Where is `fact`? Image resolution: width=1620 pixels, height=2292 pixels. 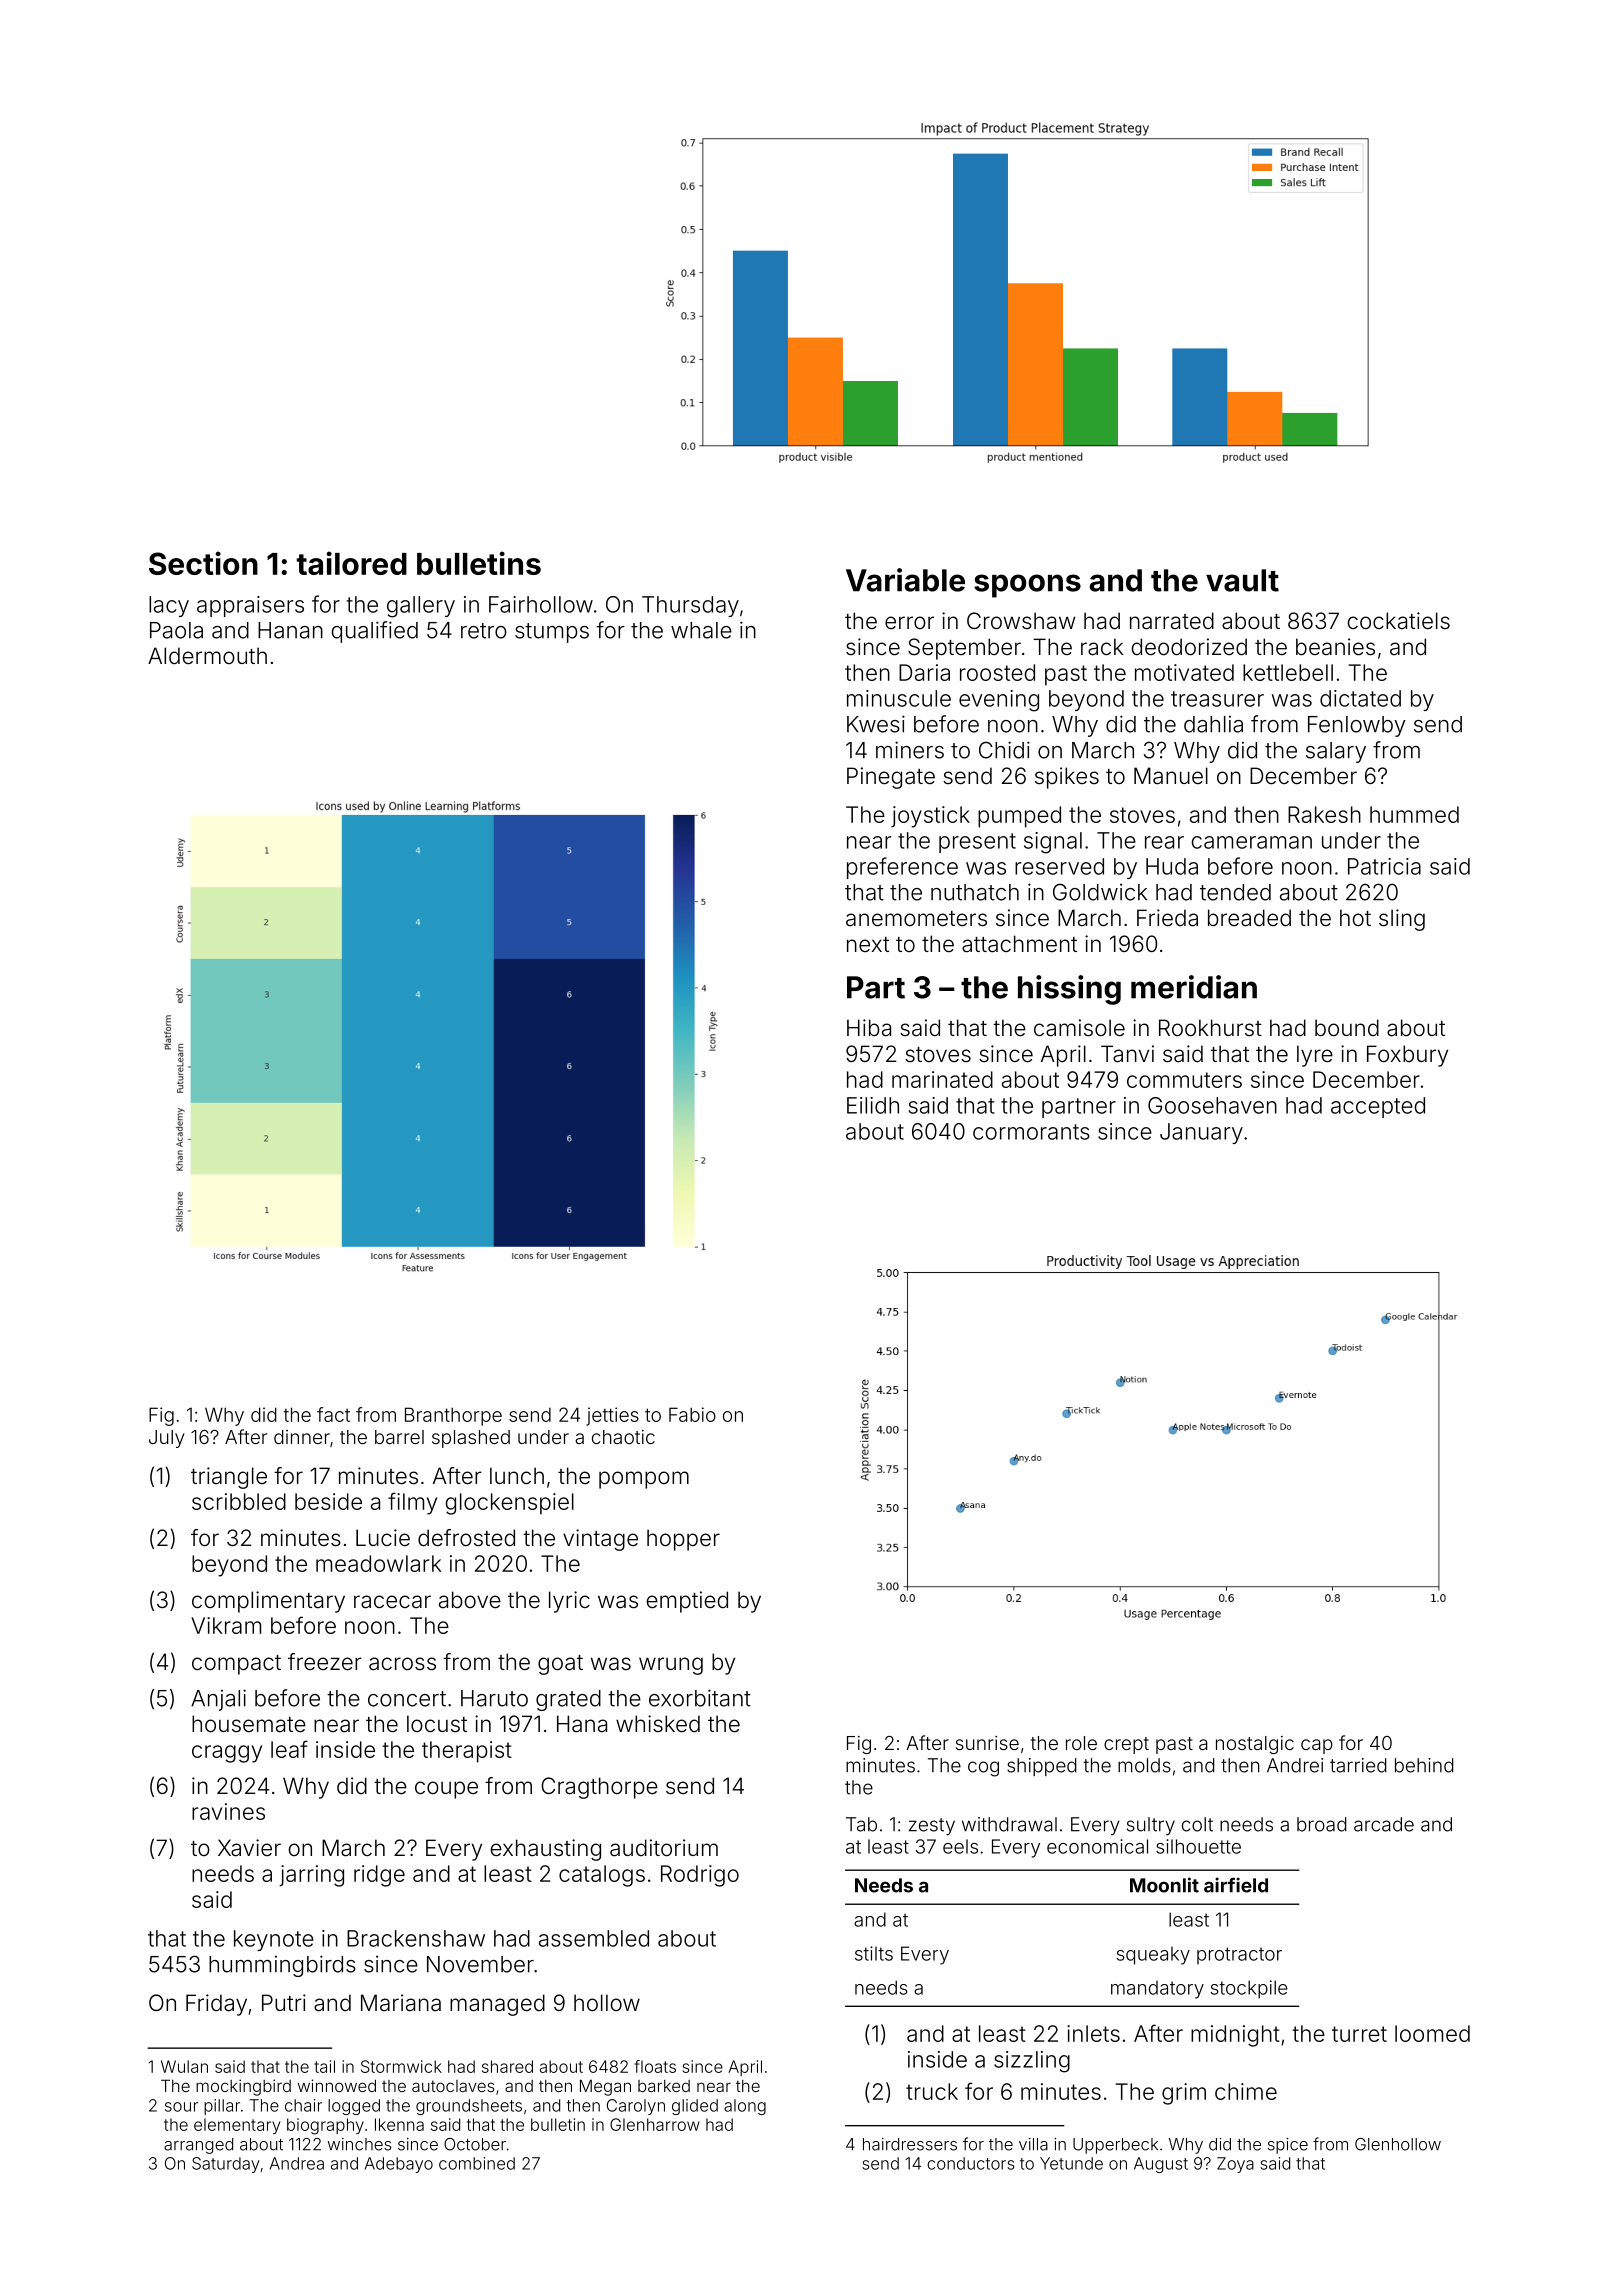
fact is located at coordinates (333, 1414).
